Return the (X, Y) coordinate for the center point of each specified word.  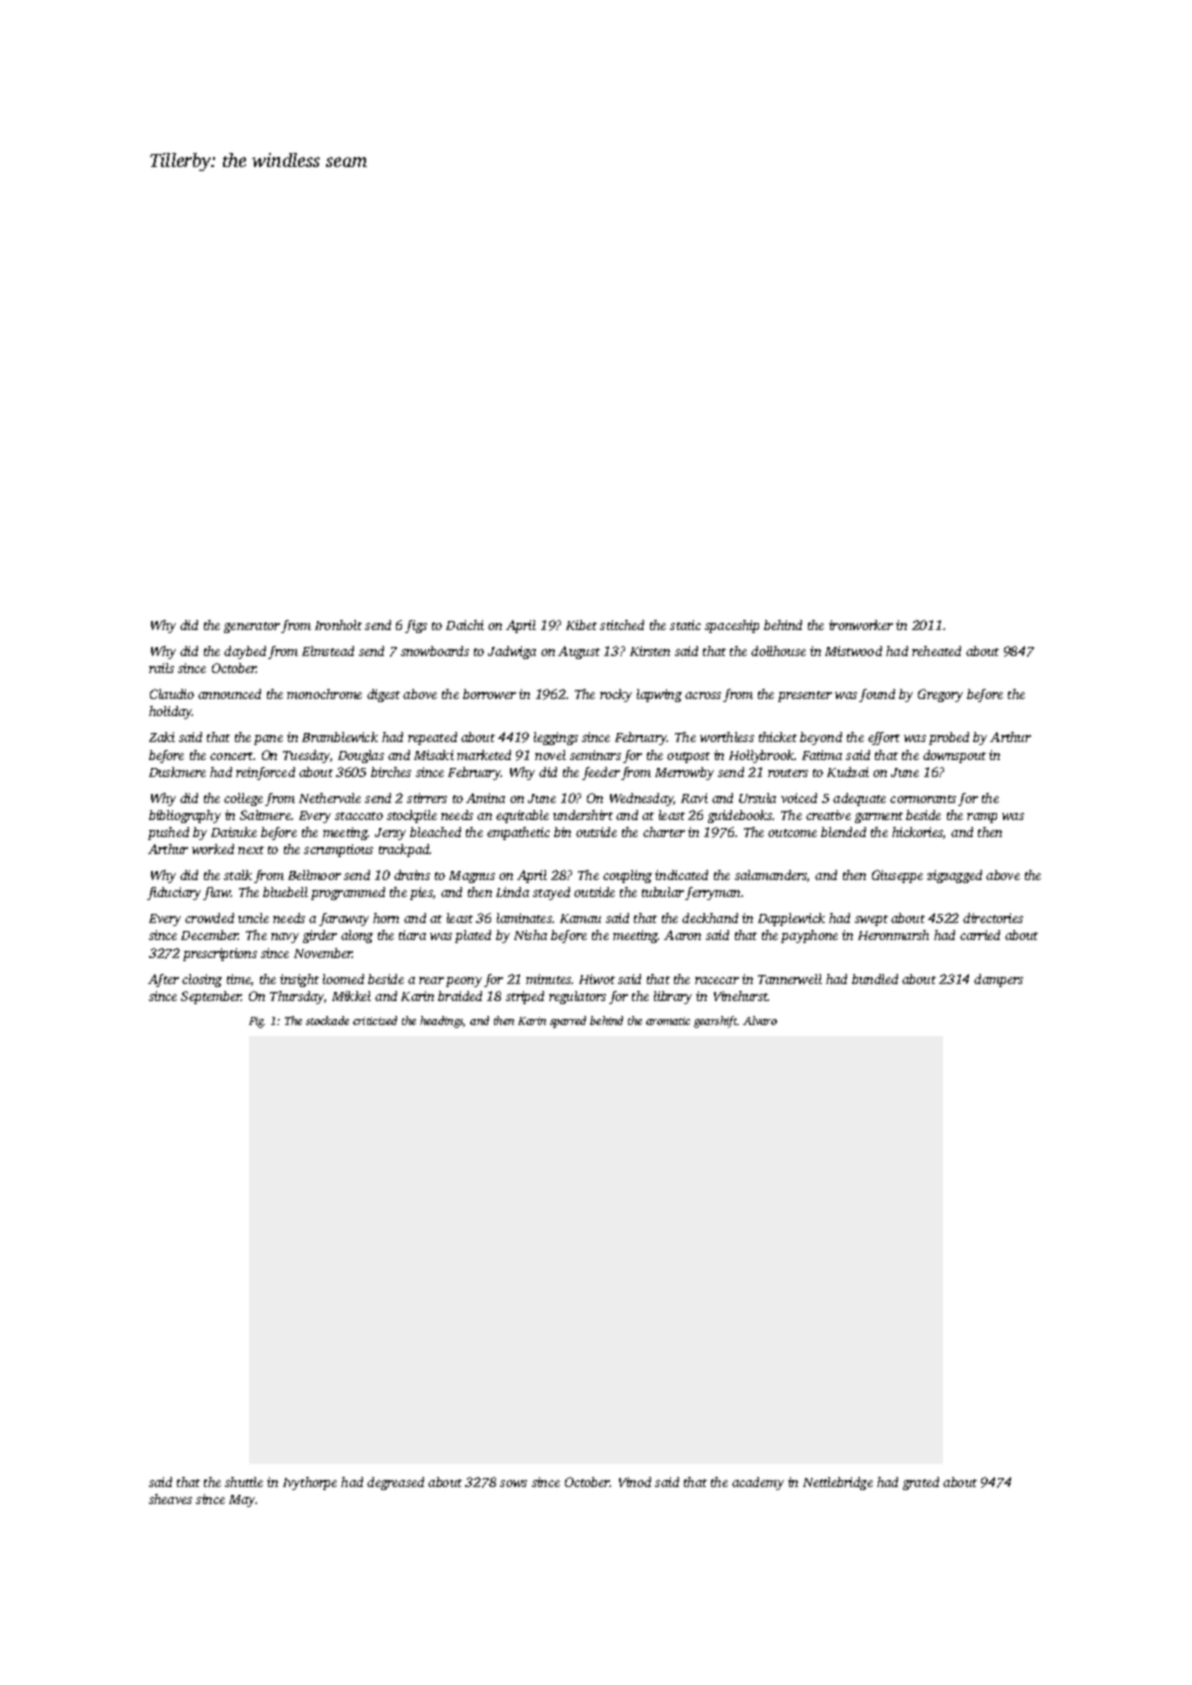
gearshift (716, 1022)
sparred (568, 1022)
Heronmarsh (893, 935)
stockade (327, 1020)
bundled (875, 979)
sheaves (170, 1499)
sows (513, 1483)
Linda (512, 892)
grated (921, 1483)
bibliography (185, 816)
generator (252, 627)
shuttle (244, 1482)
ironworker (861, 625)
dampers (998, 980)
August (579, 652)
